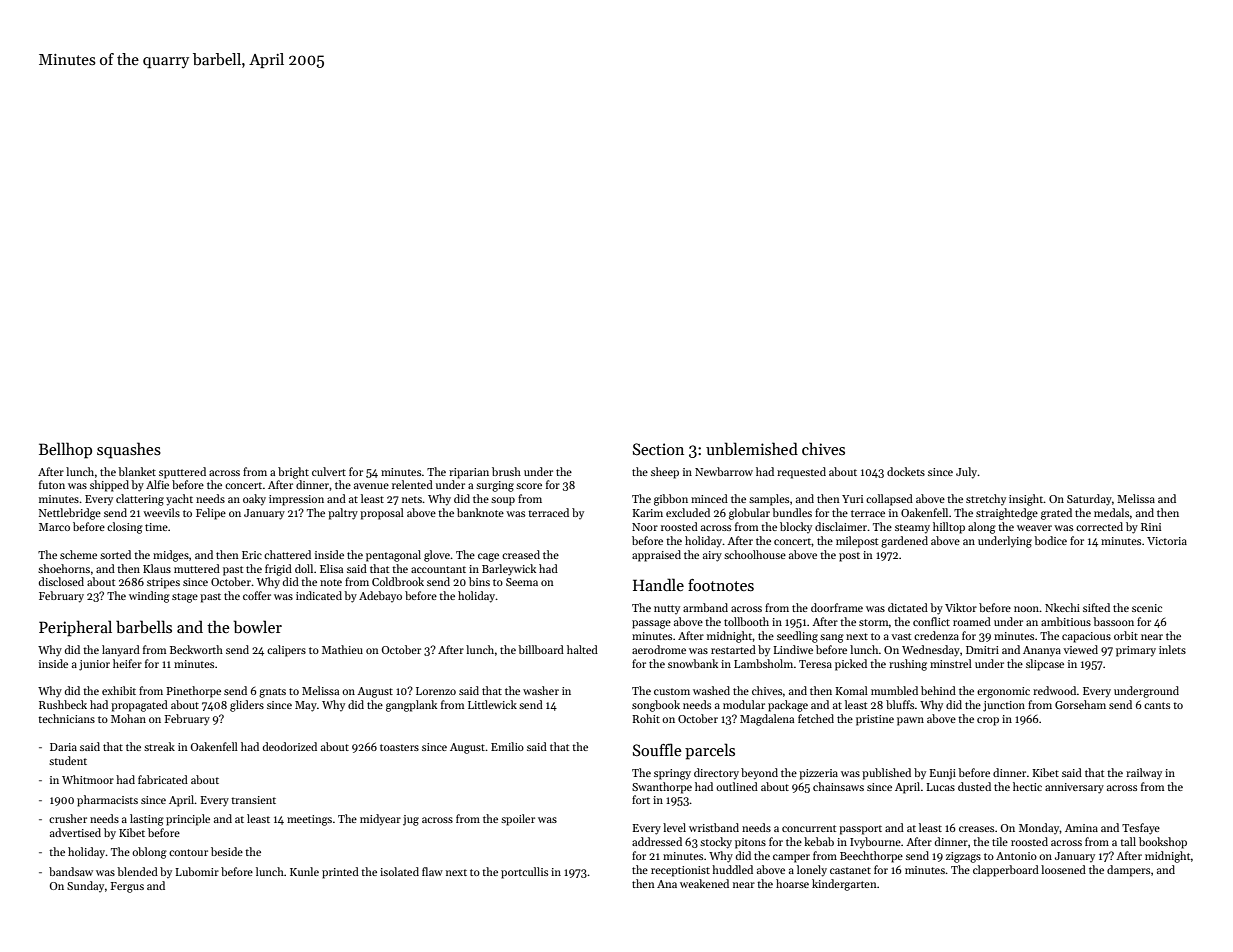  Describe the element at coordinates (293, 473) in the document. I see `bright` at that location.
